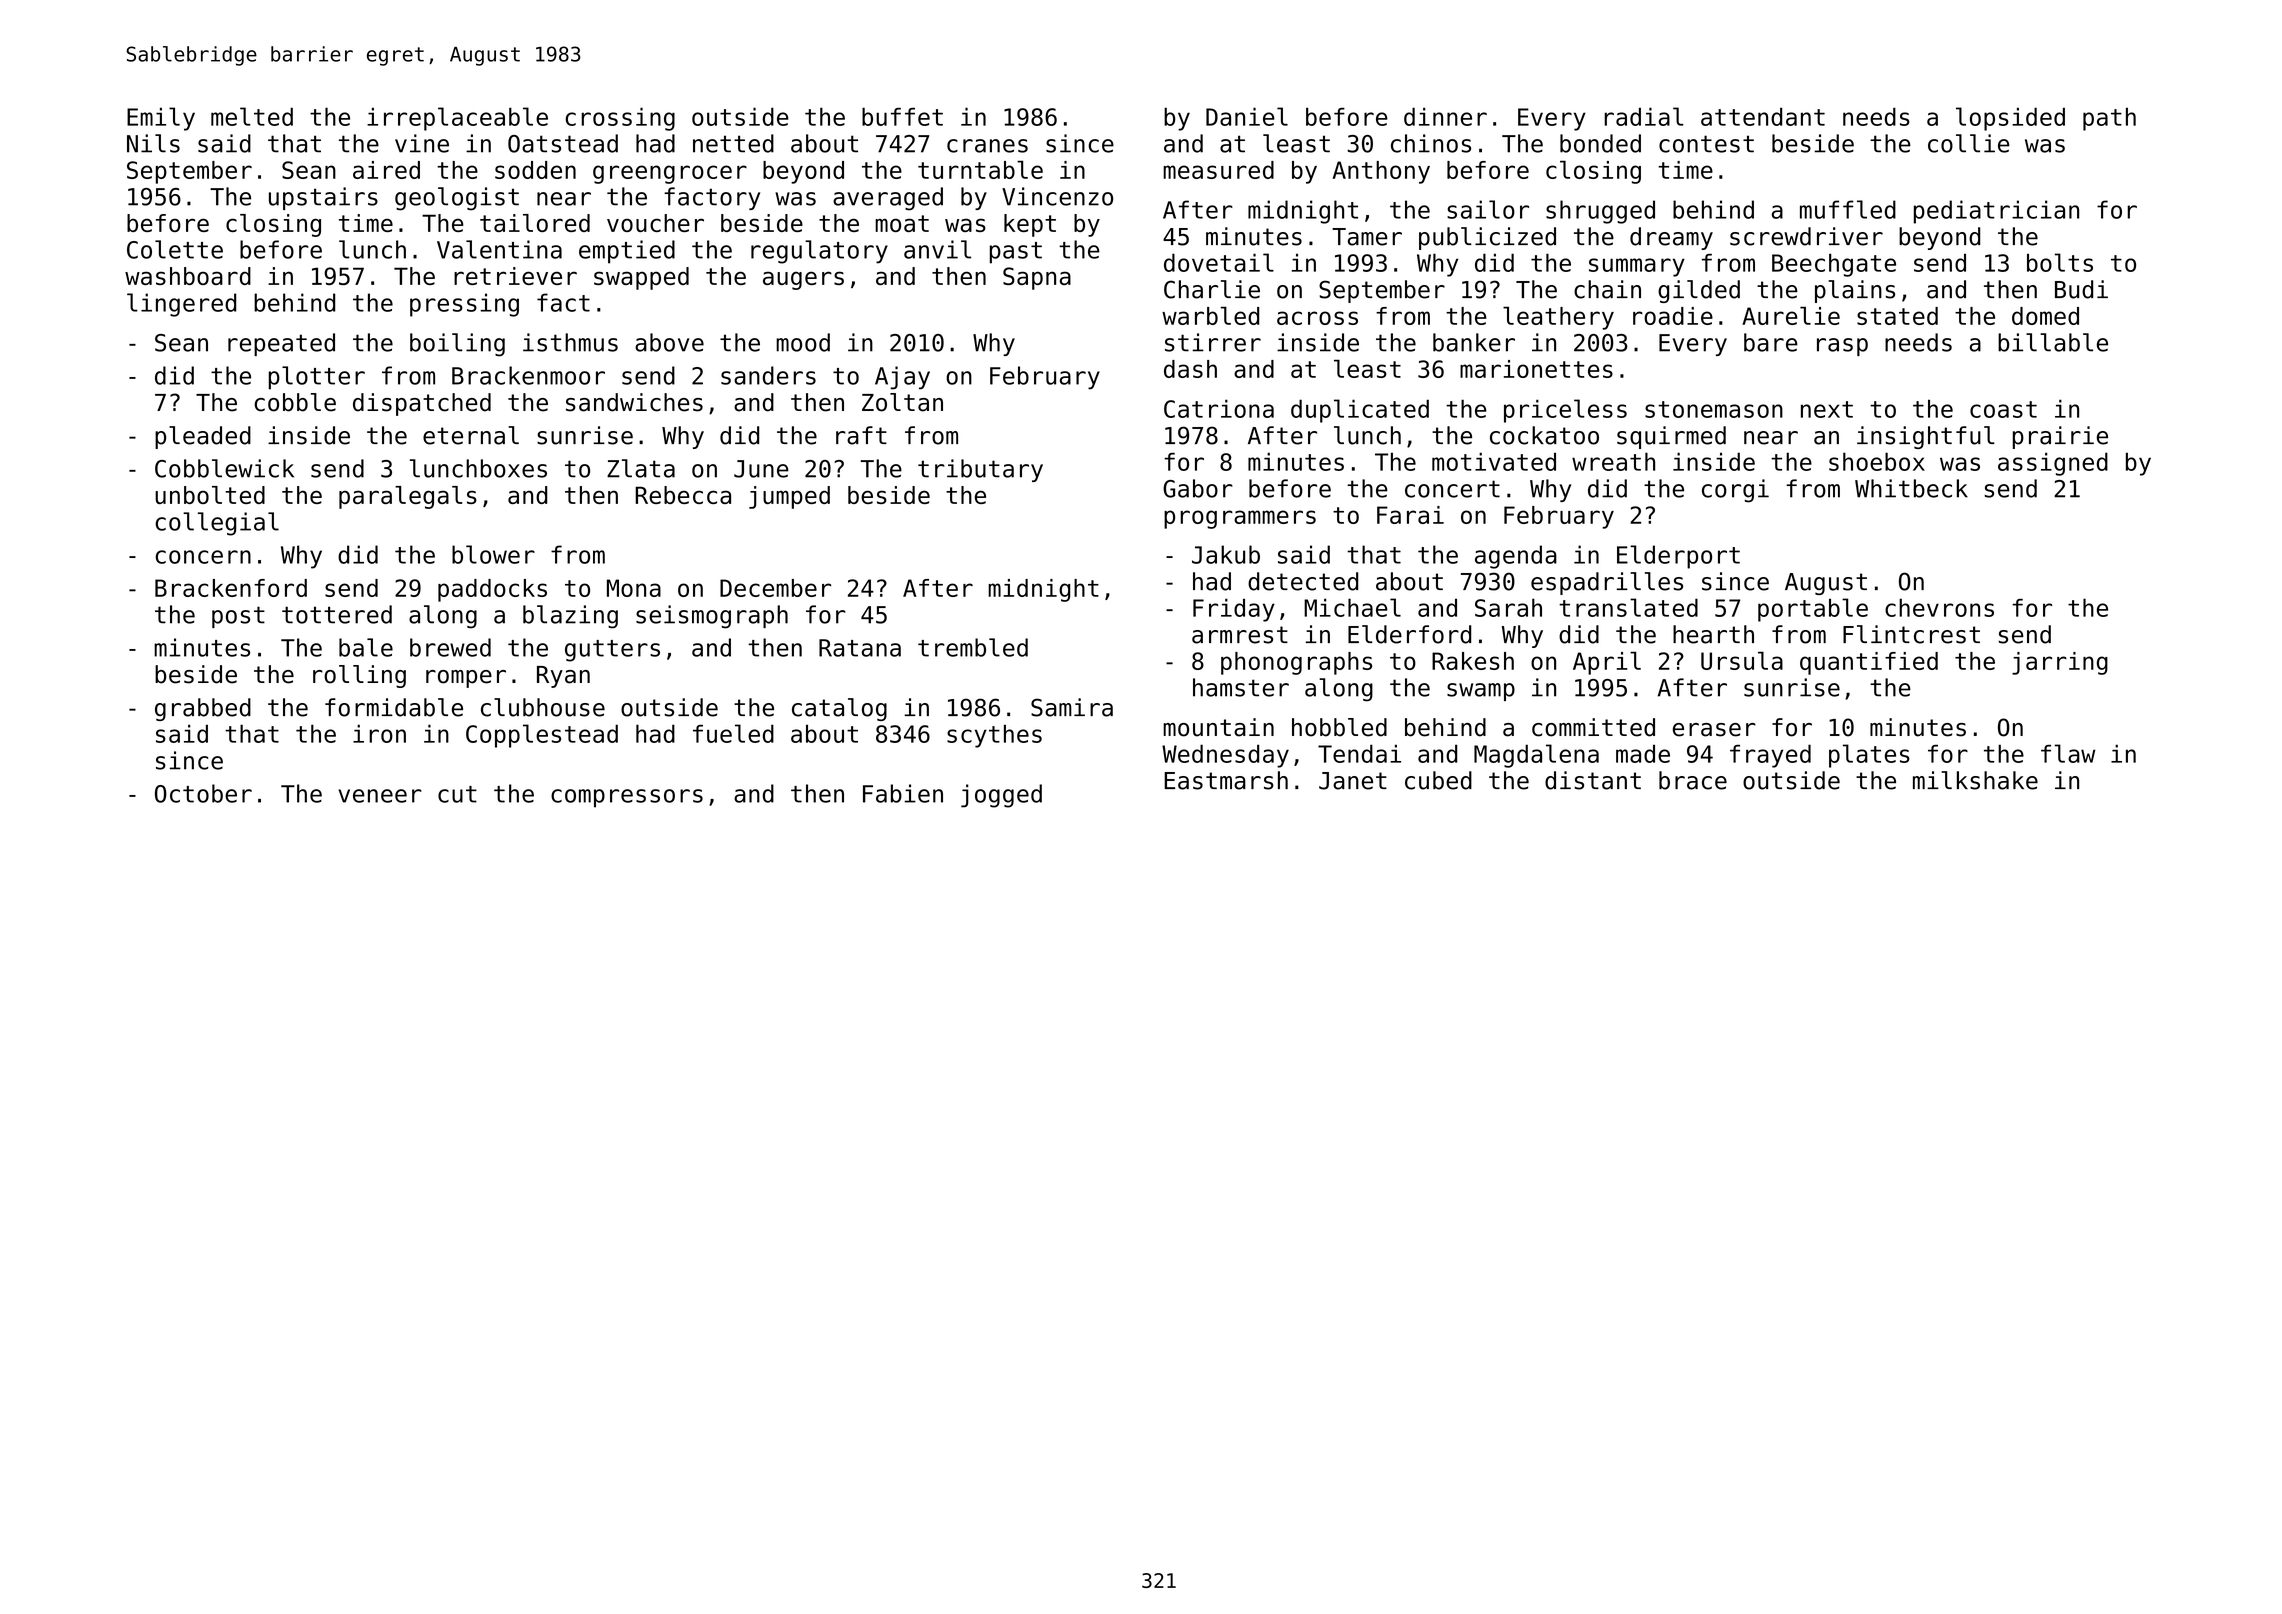  Describe the element at coordinates (903, 793) in the screenshot. I see `Fabien` at that location.
